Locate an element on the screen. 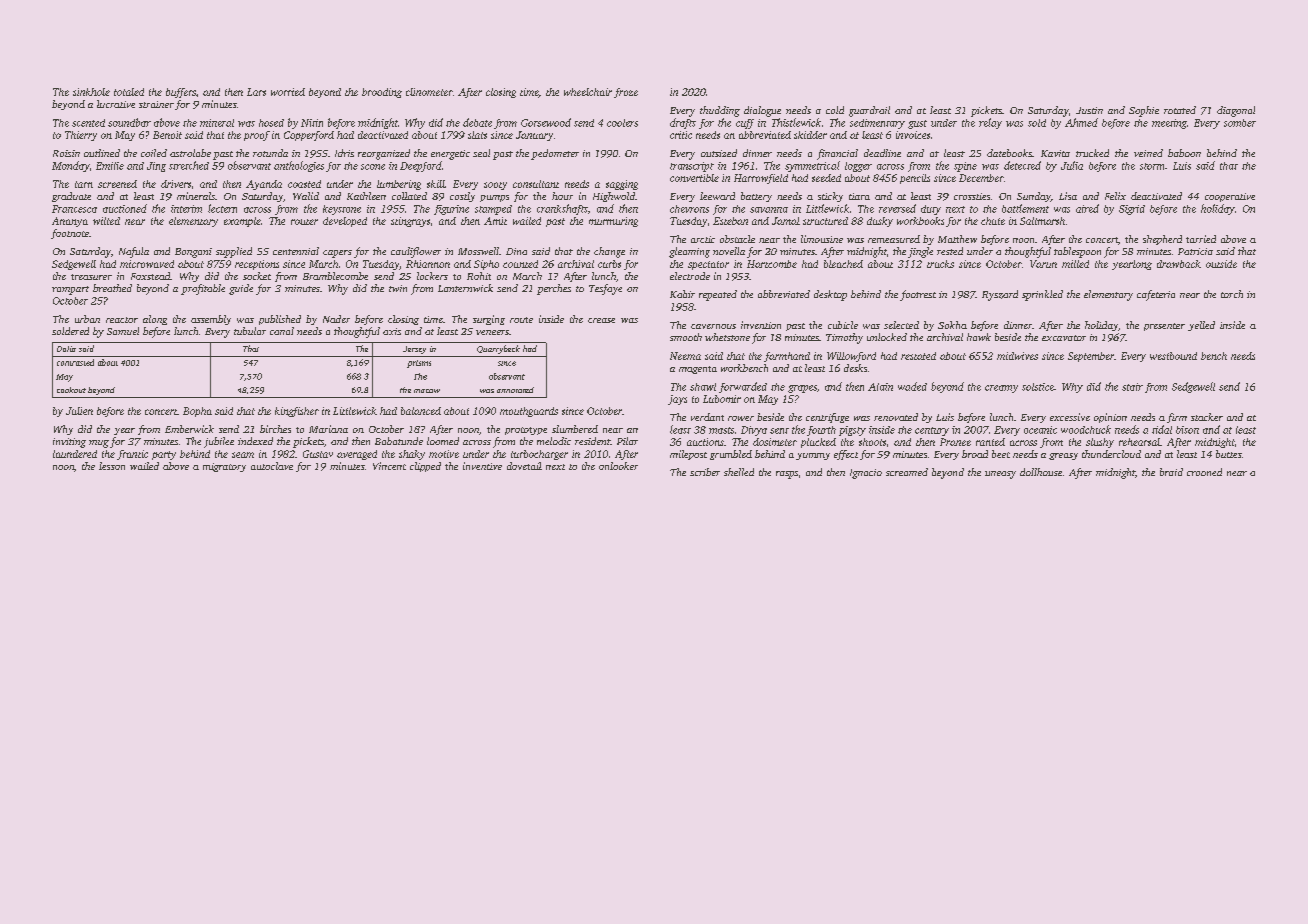  perches is located at coordinates (554, 289).
